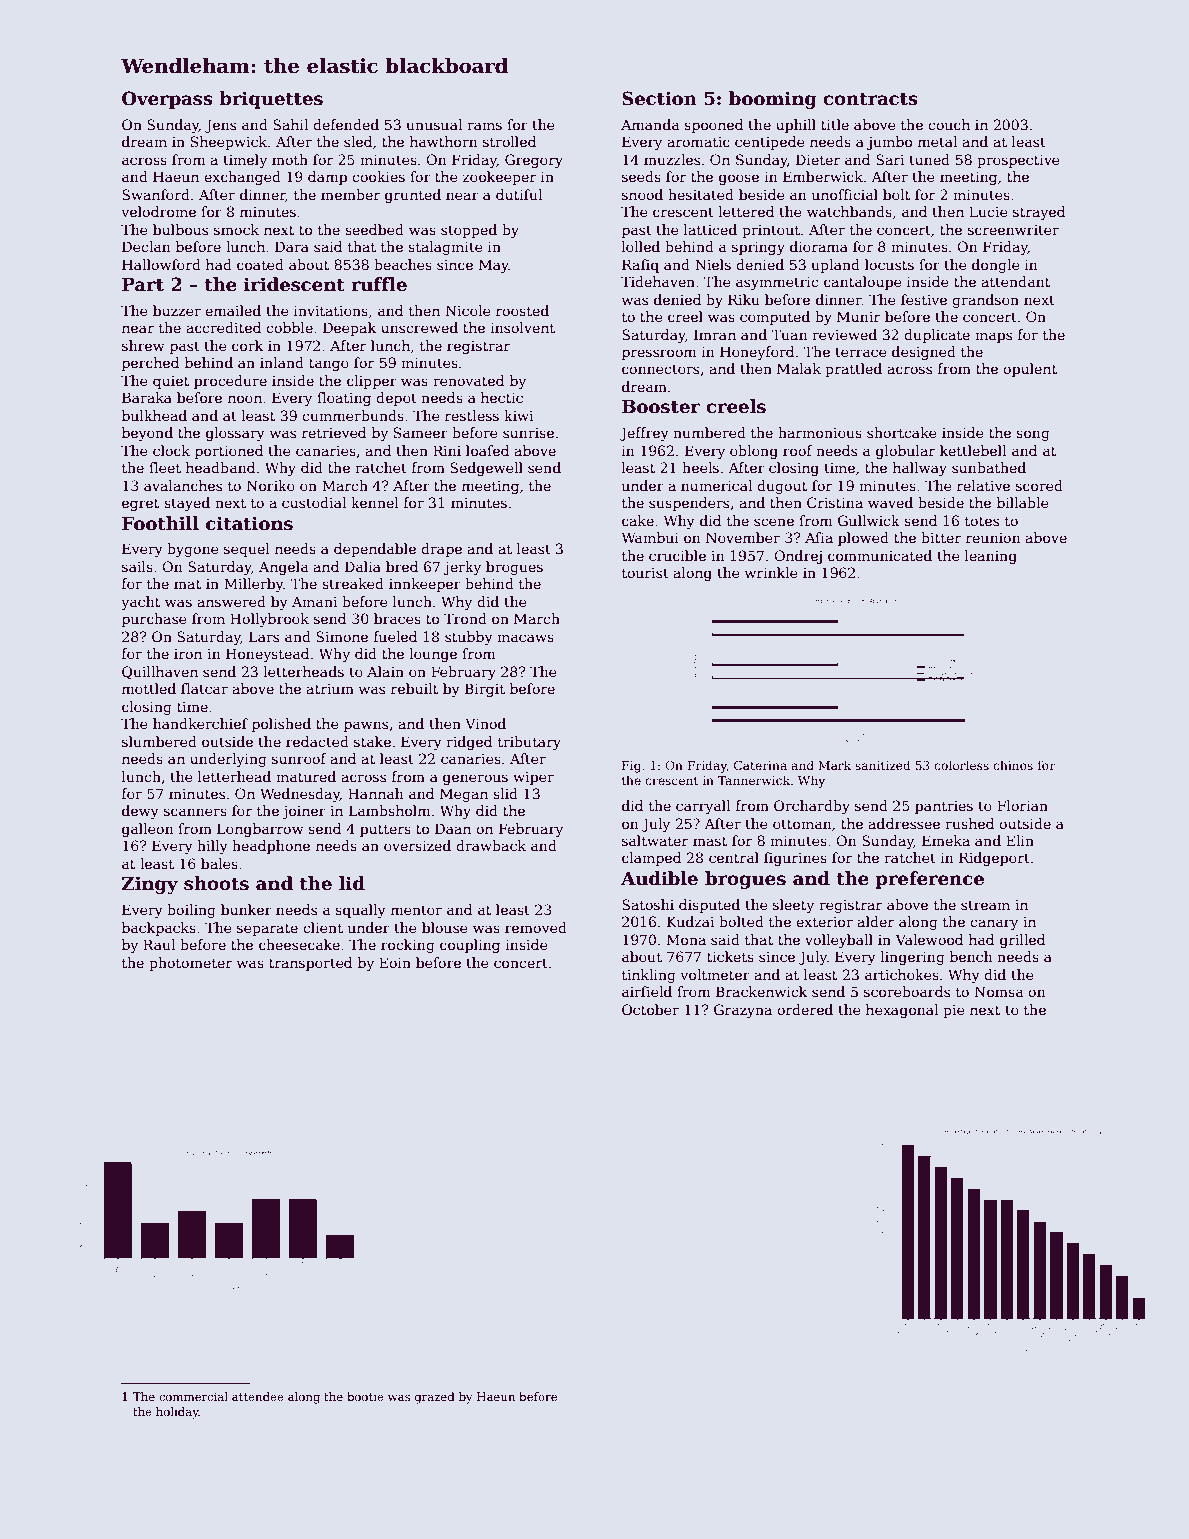 The height and width of the screenshot is (1539, 1189). Describe the element at coordinates (435, 1398) in the screenshot. I see `grazed` at that location.
